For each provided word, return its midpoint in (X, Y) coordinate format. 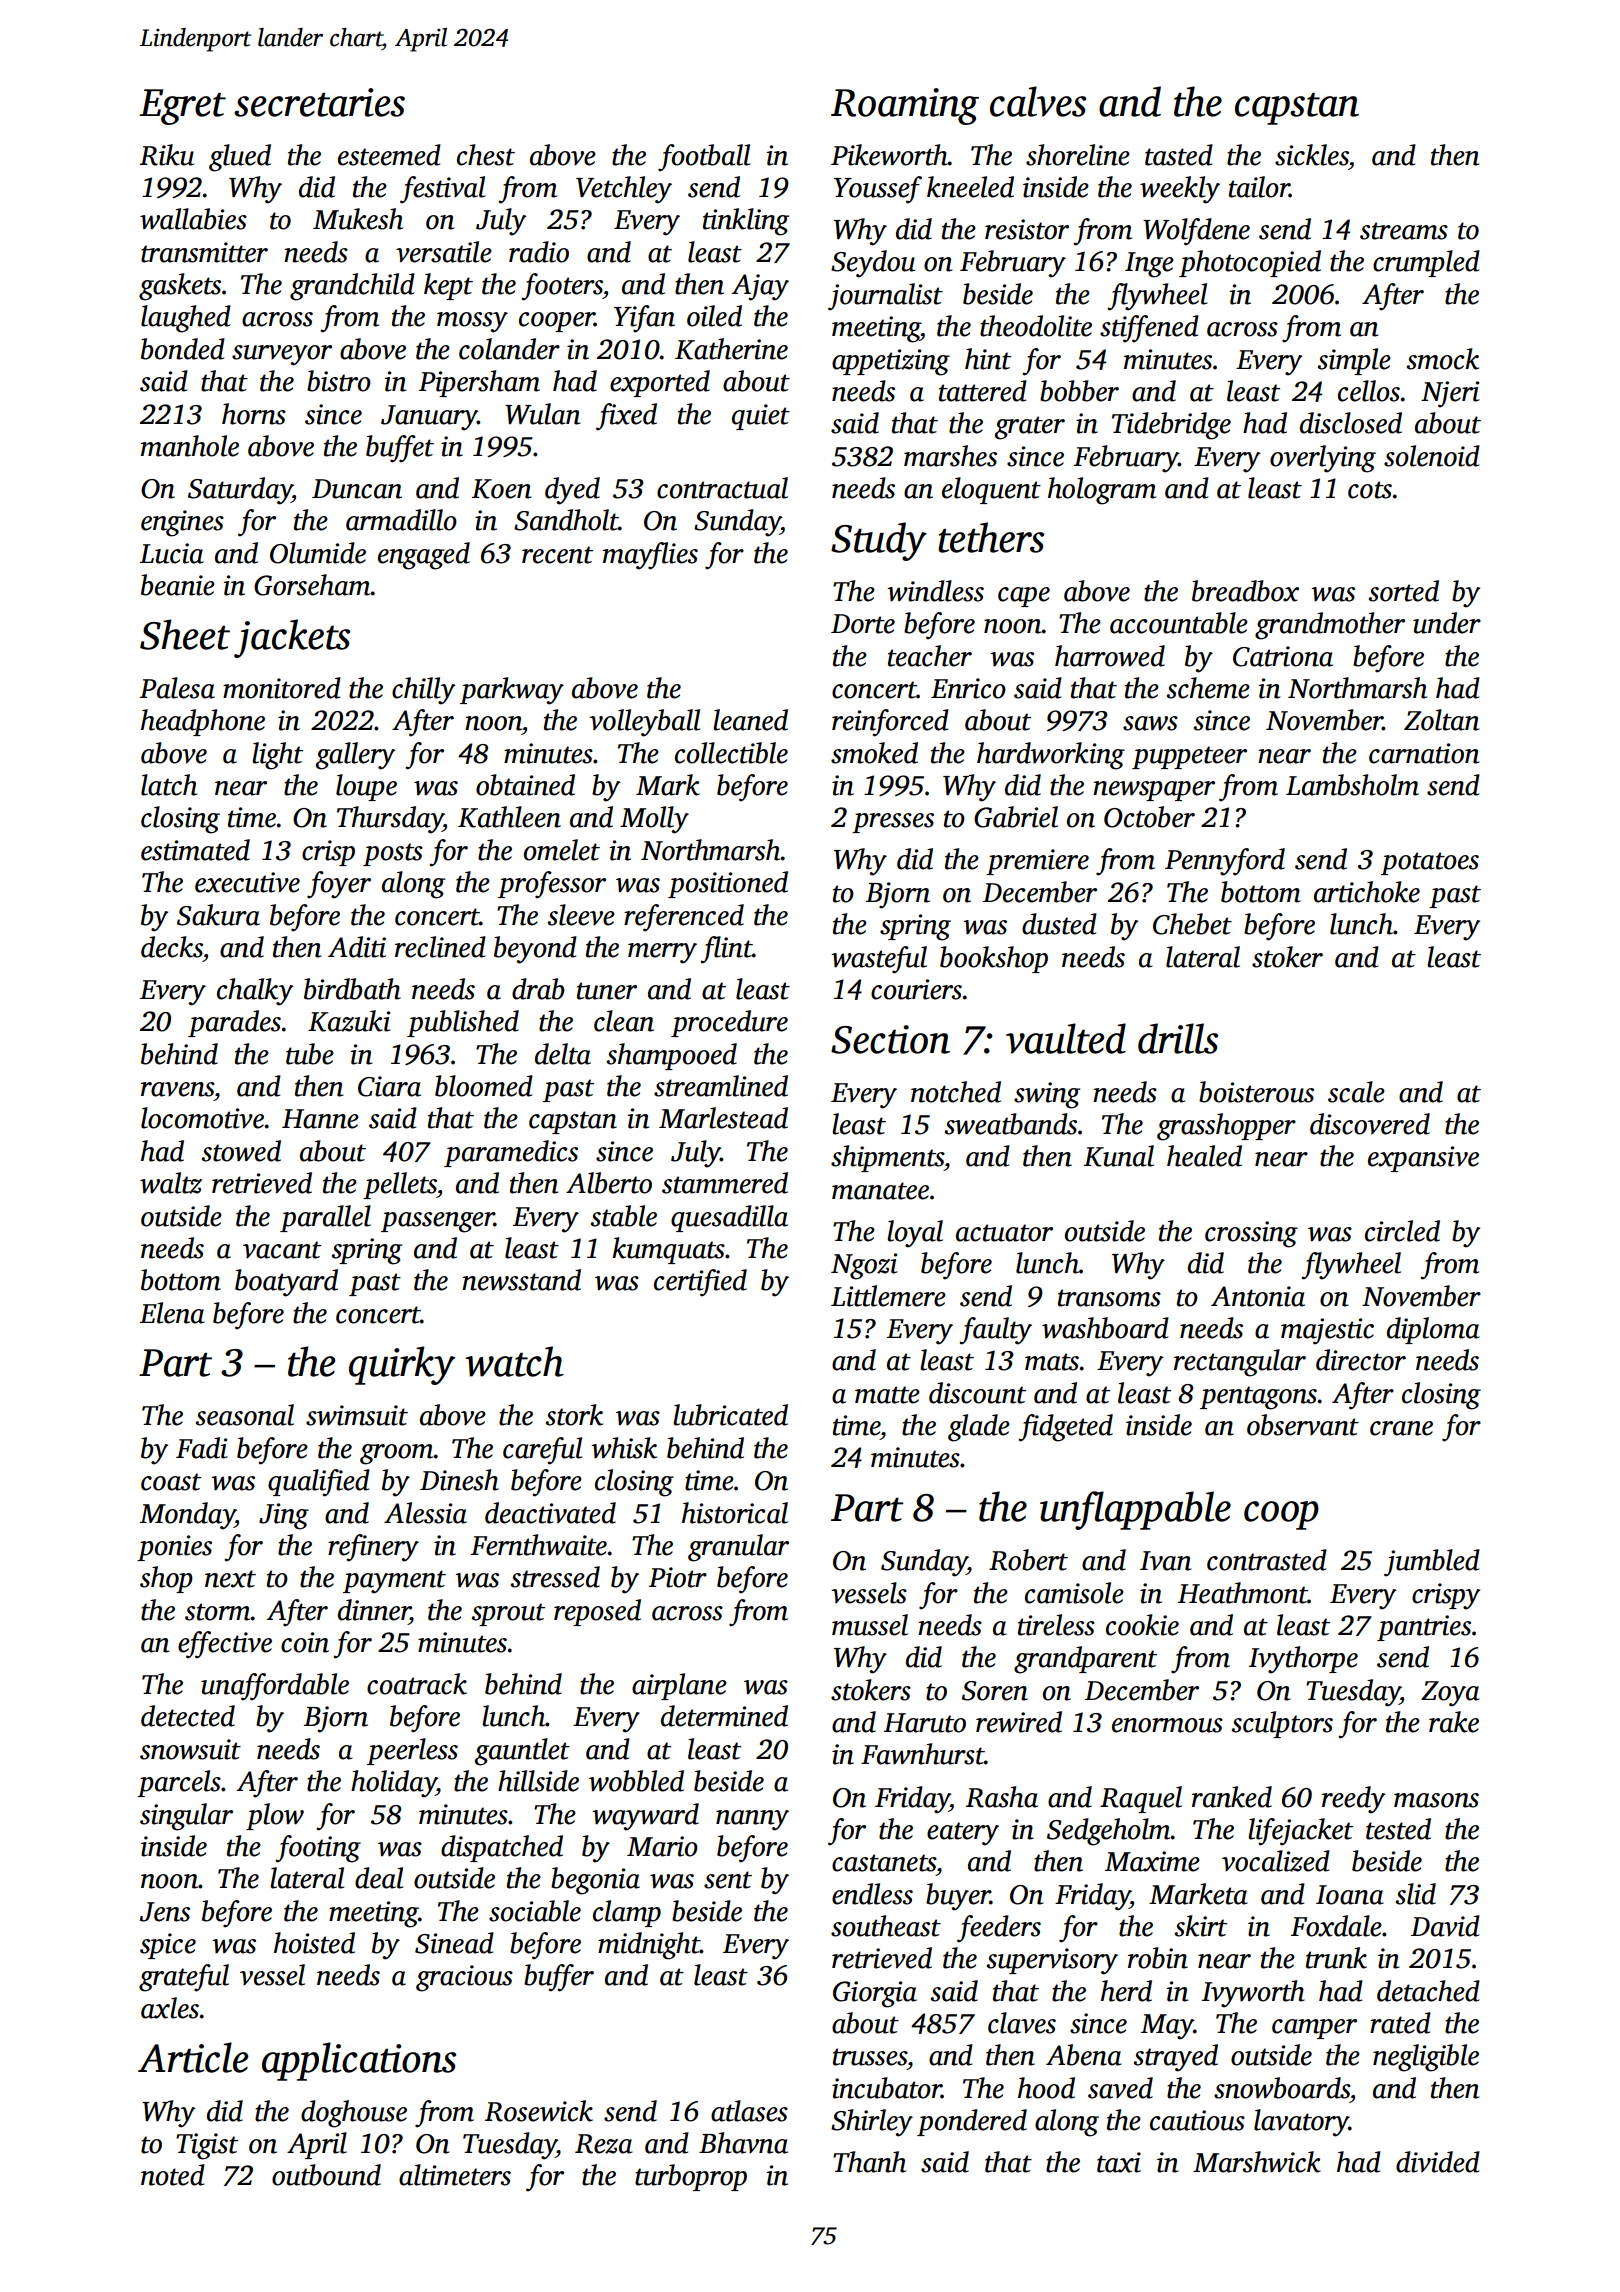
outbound (326, 2175)
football (704, 158)
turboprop (691, 2177)
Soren (995, 1691)
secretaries (319, 102)
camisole (1074, 1593)
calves (1038, 101)
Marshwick (1257, 2162)
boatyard (286, 1283)
